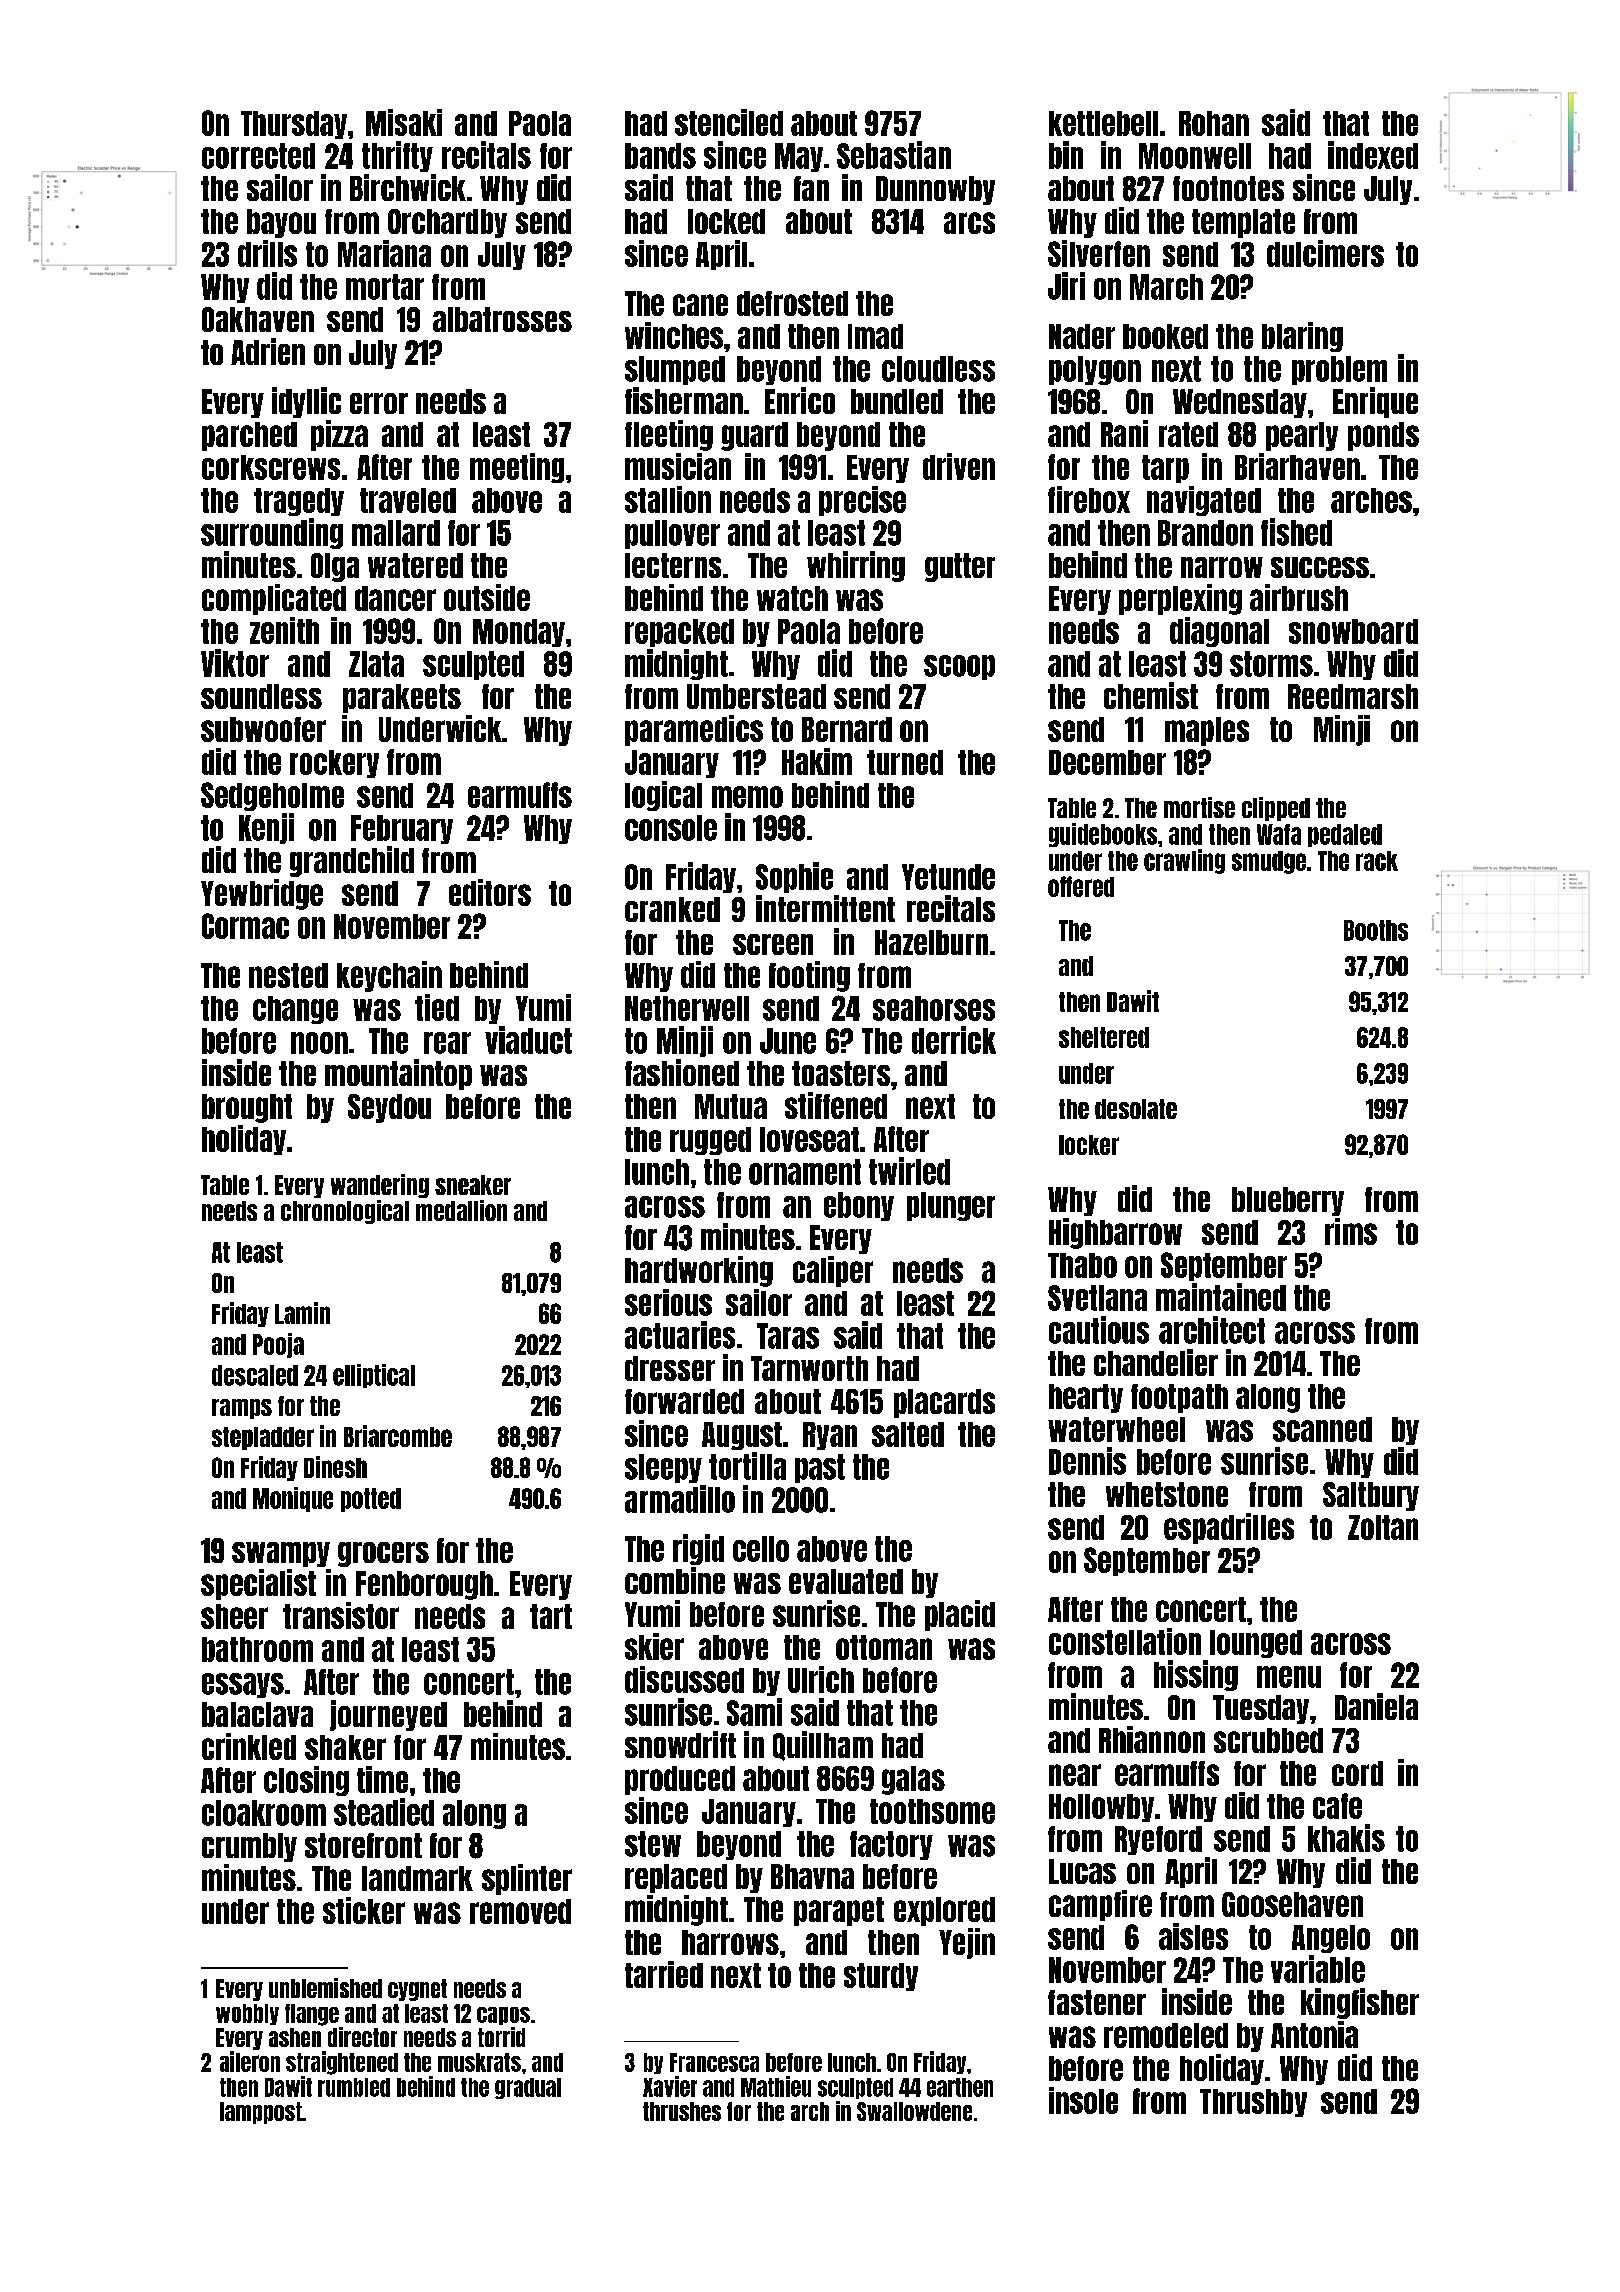 This screenshot has width=1620, height=2292. I want to click on Rohan, so click(1214, 123).
